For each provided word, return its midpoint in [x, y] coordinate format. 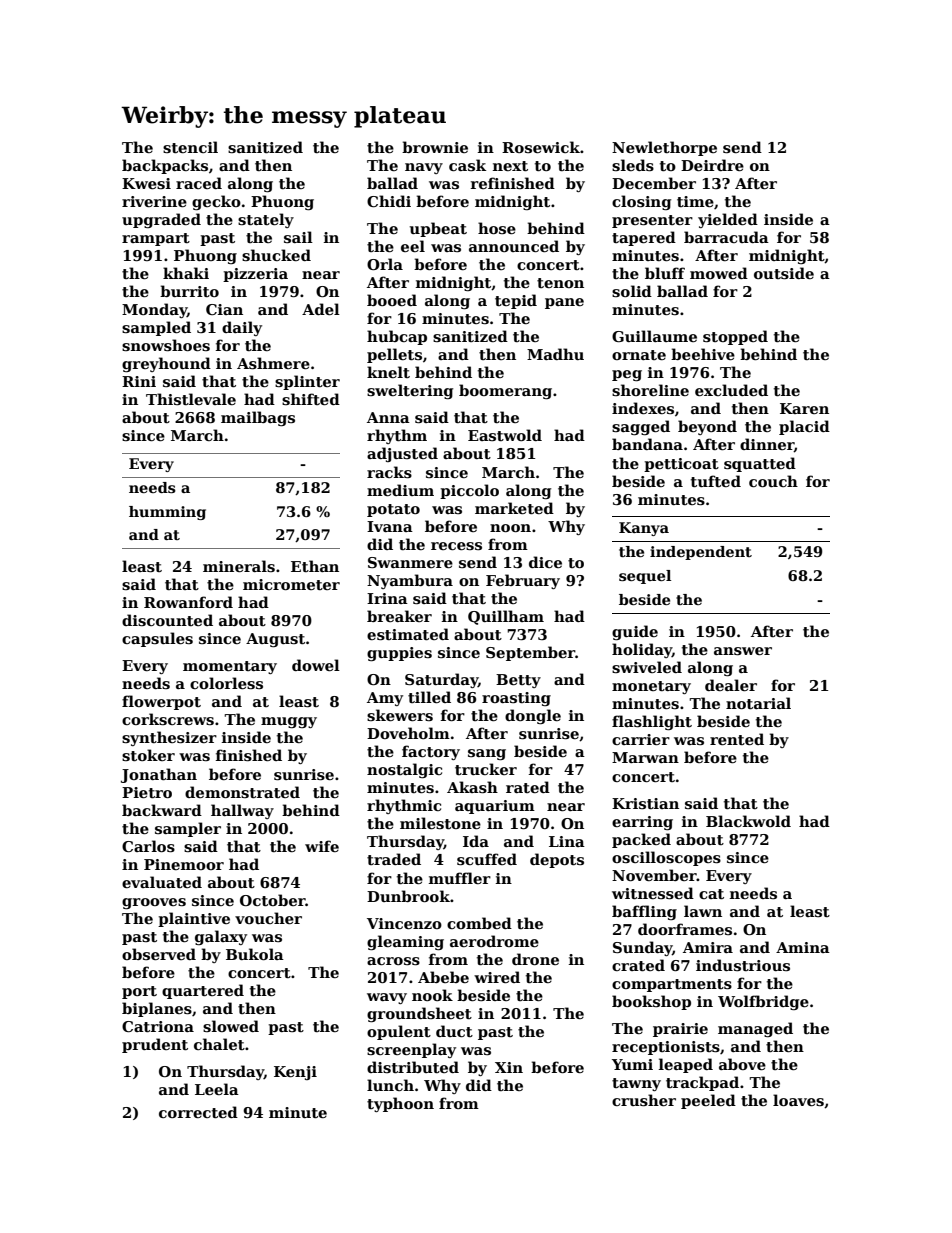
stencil [190, 147]
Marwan [645, 757]
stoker [148, 755]
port [139, 992]
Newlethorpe [664, 148]
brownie [435, 147]
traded [394, 859]
